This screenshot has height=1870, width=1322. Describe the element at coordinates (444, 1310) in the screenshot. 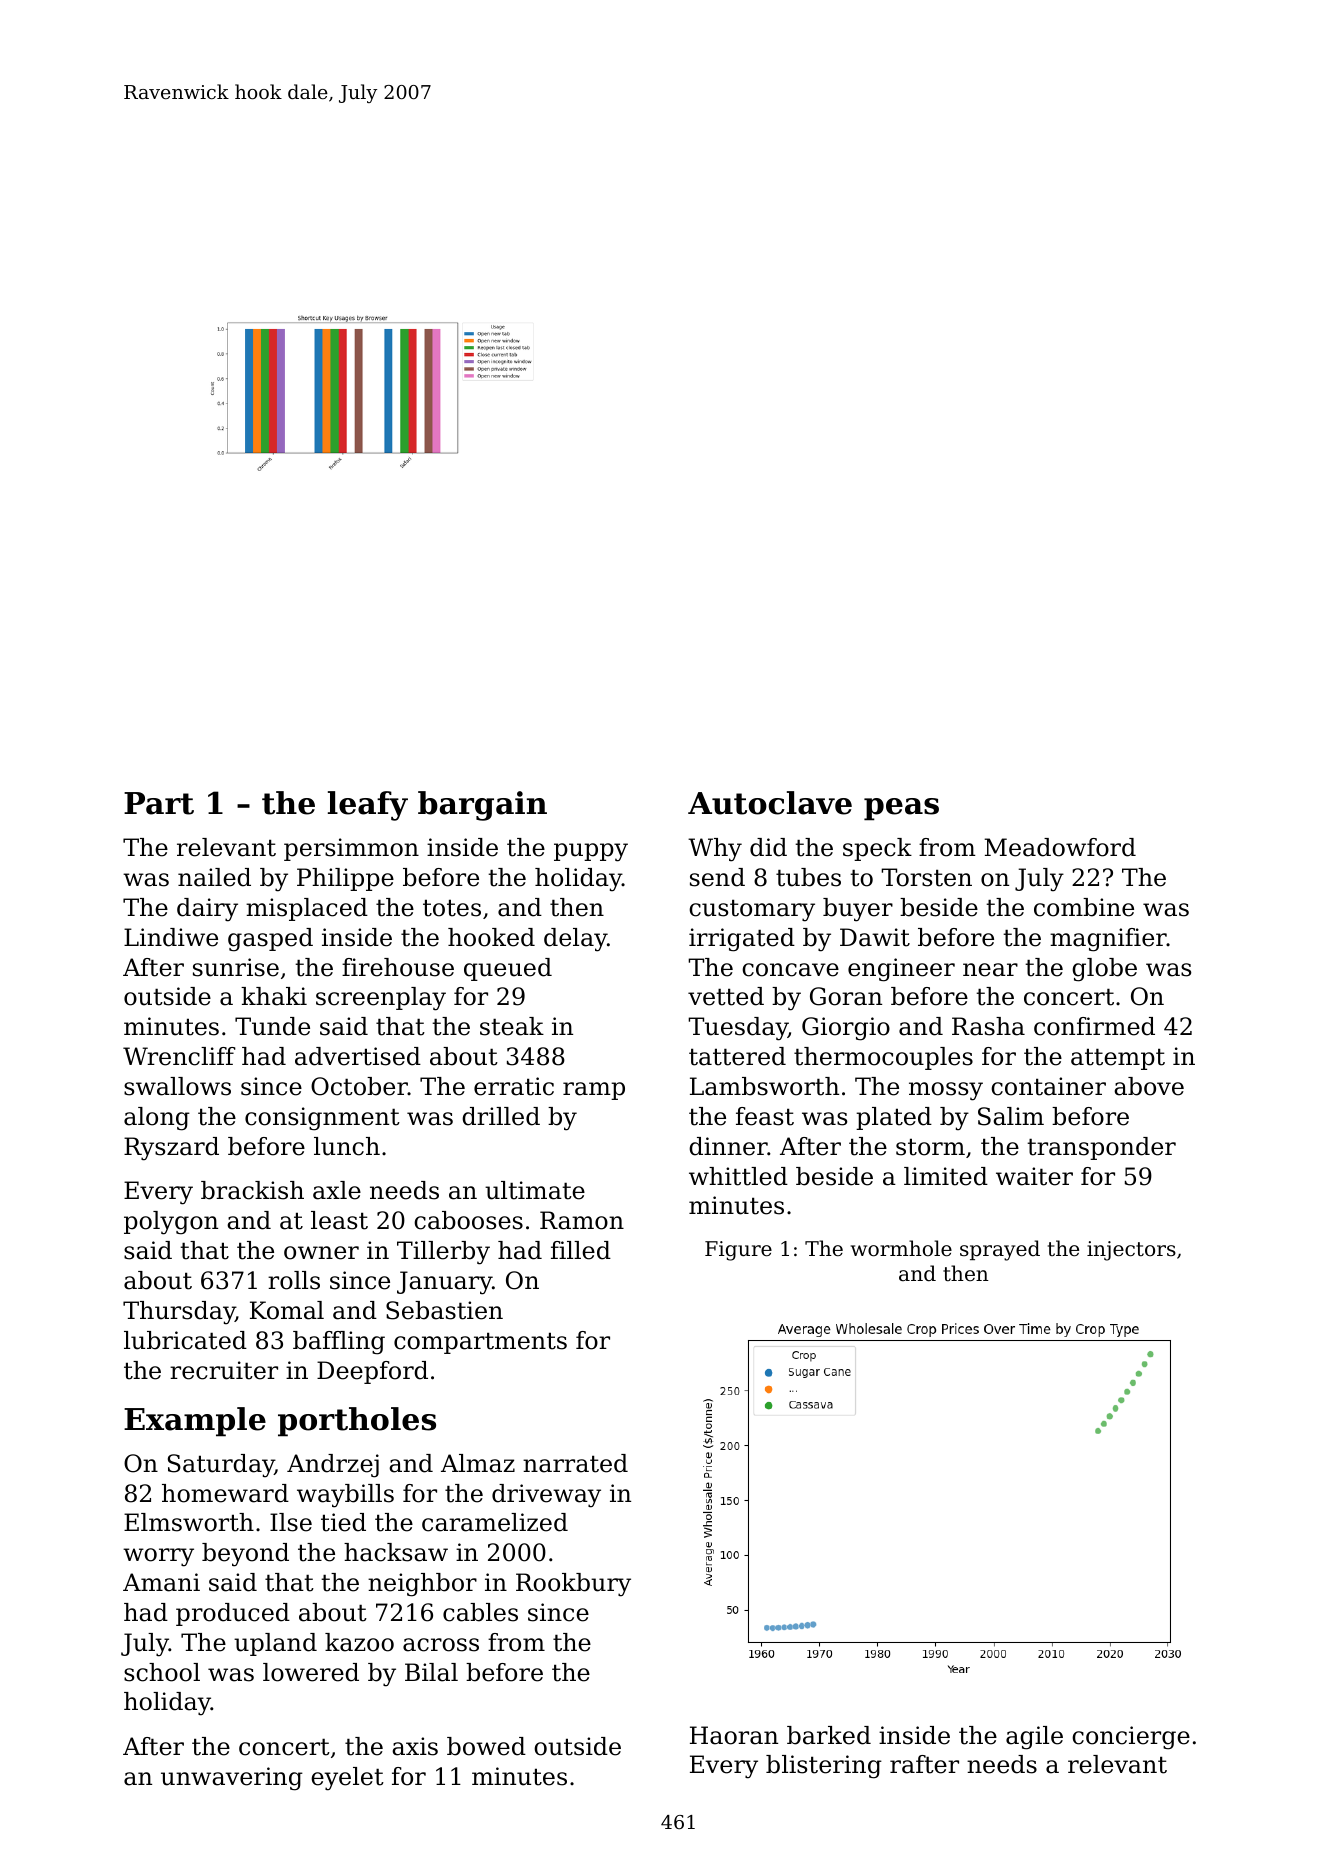

I see `Sebastien` at that location.
